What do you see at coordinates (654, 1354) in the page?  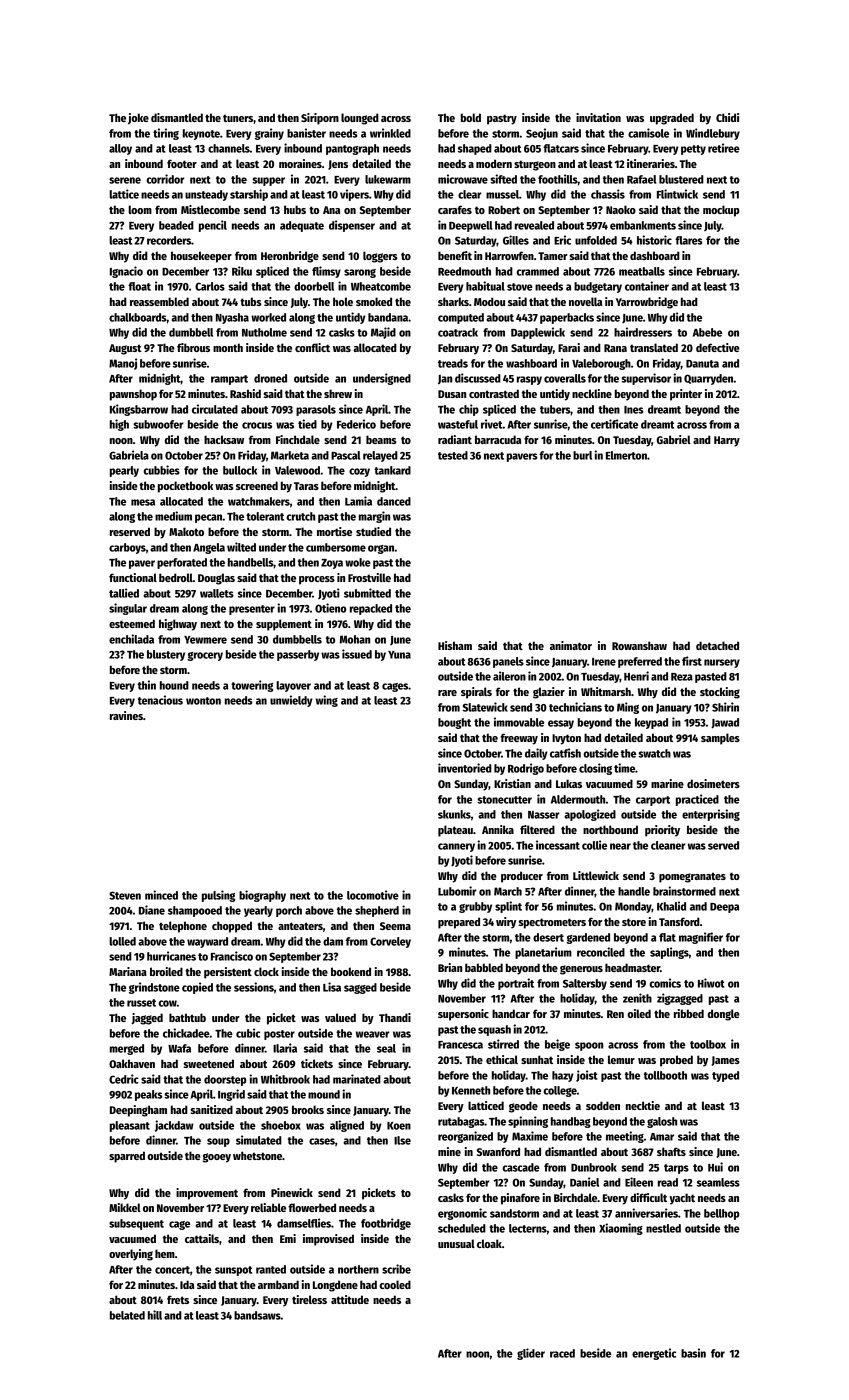 I see `energetic` at bounding box center [654, 1354].
